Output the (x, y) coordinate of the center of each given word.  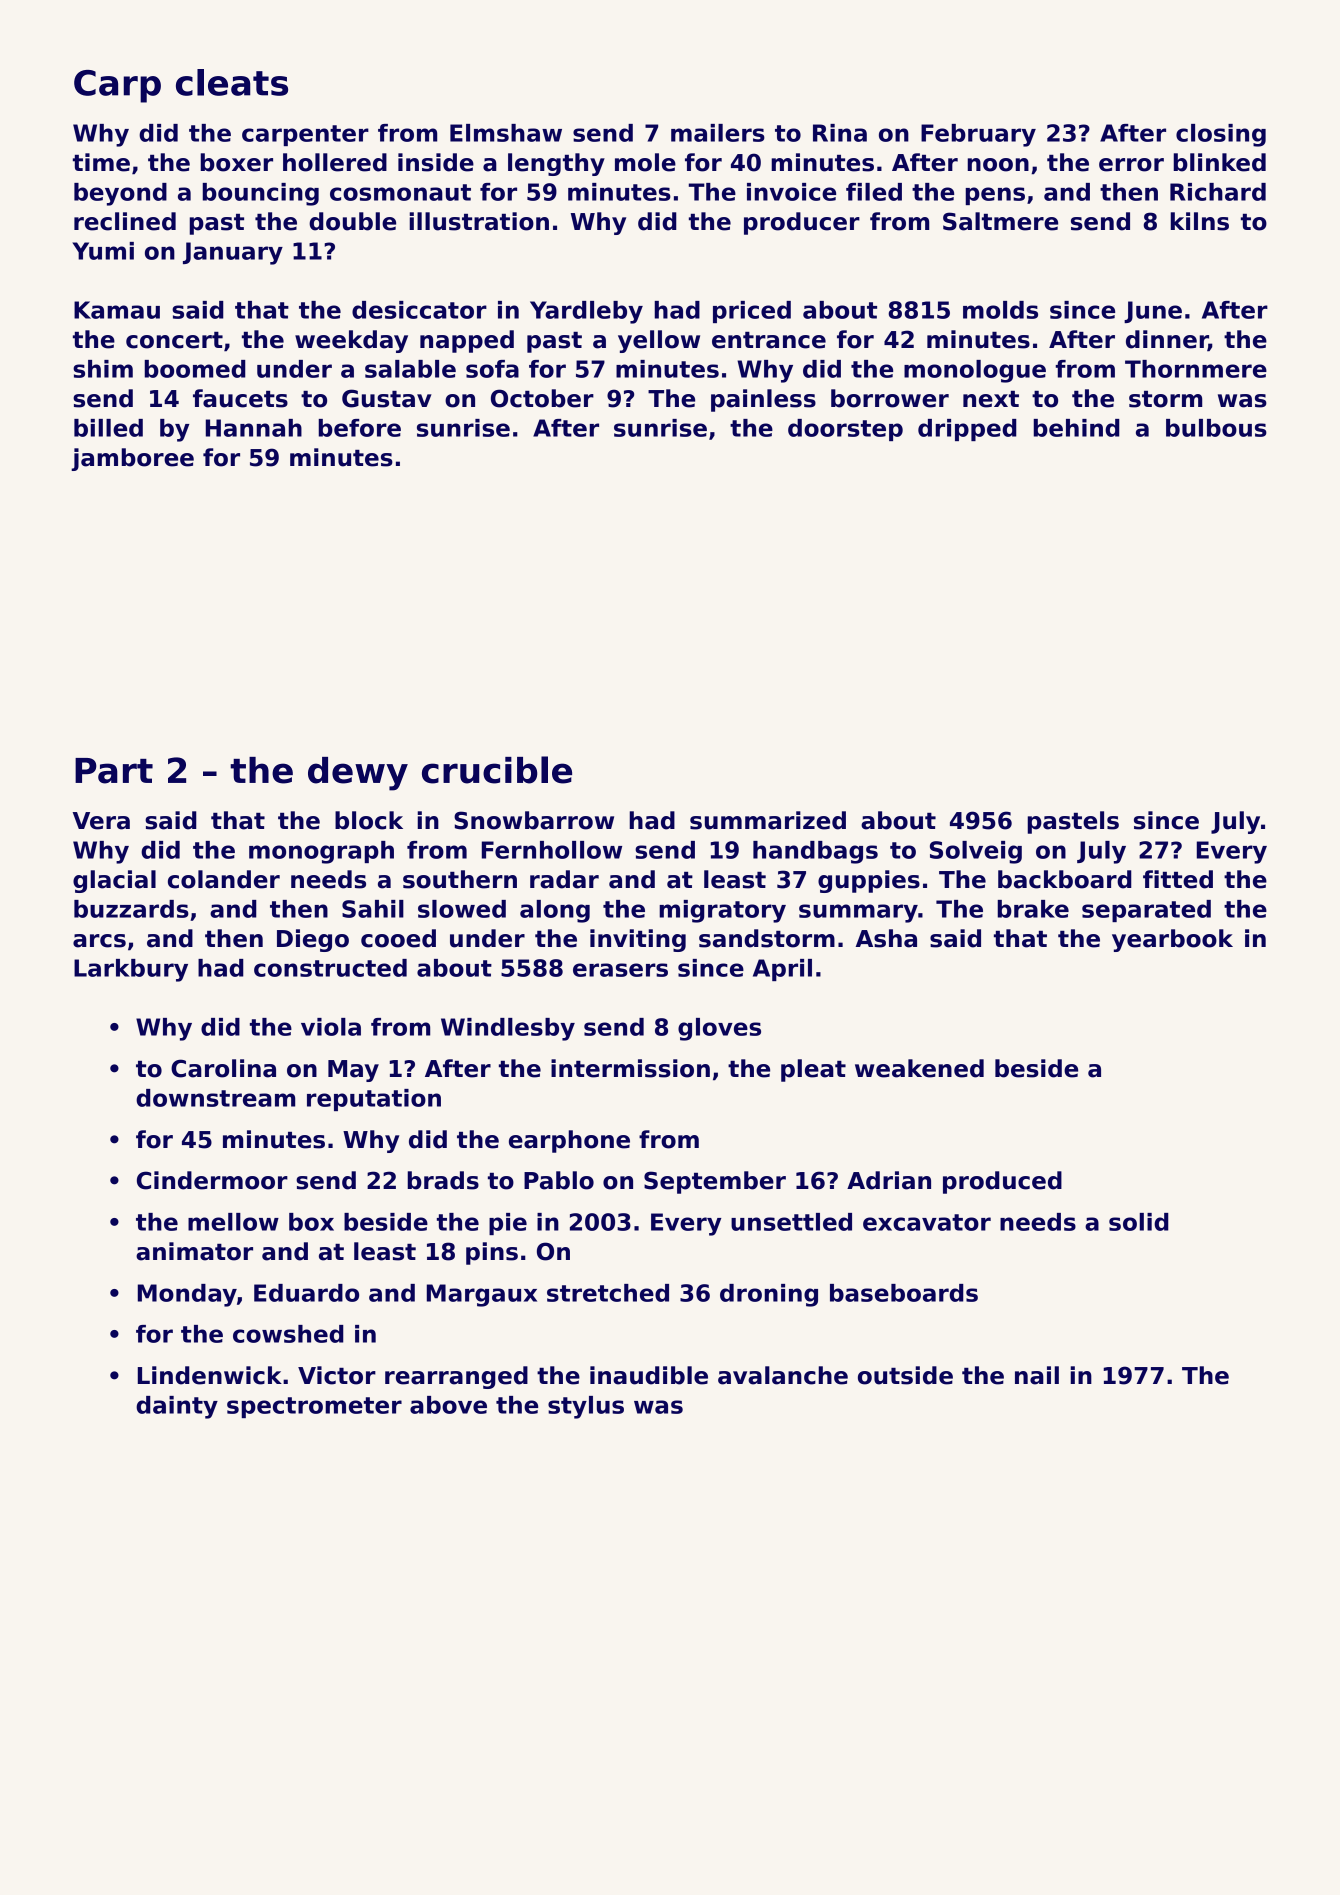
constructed (330, 968)
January (233, 253)
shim (103, 369)
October (542, 398)
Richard (1218, 192)
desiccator (419, 310)
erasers (620, 970)
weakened (919, 1068)
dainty (177, 1407)
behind (1076, 428)
